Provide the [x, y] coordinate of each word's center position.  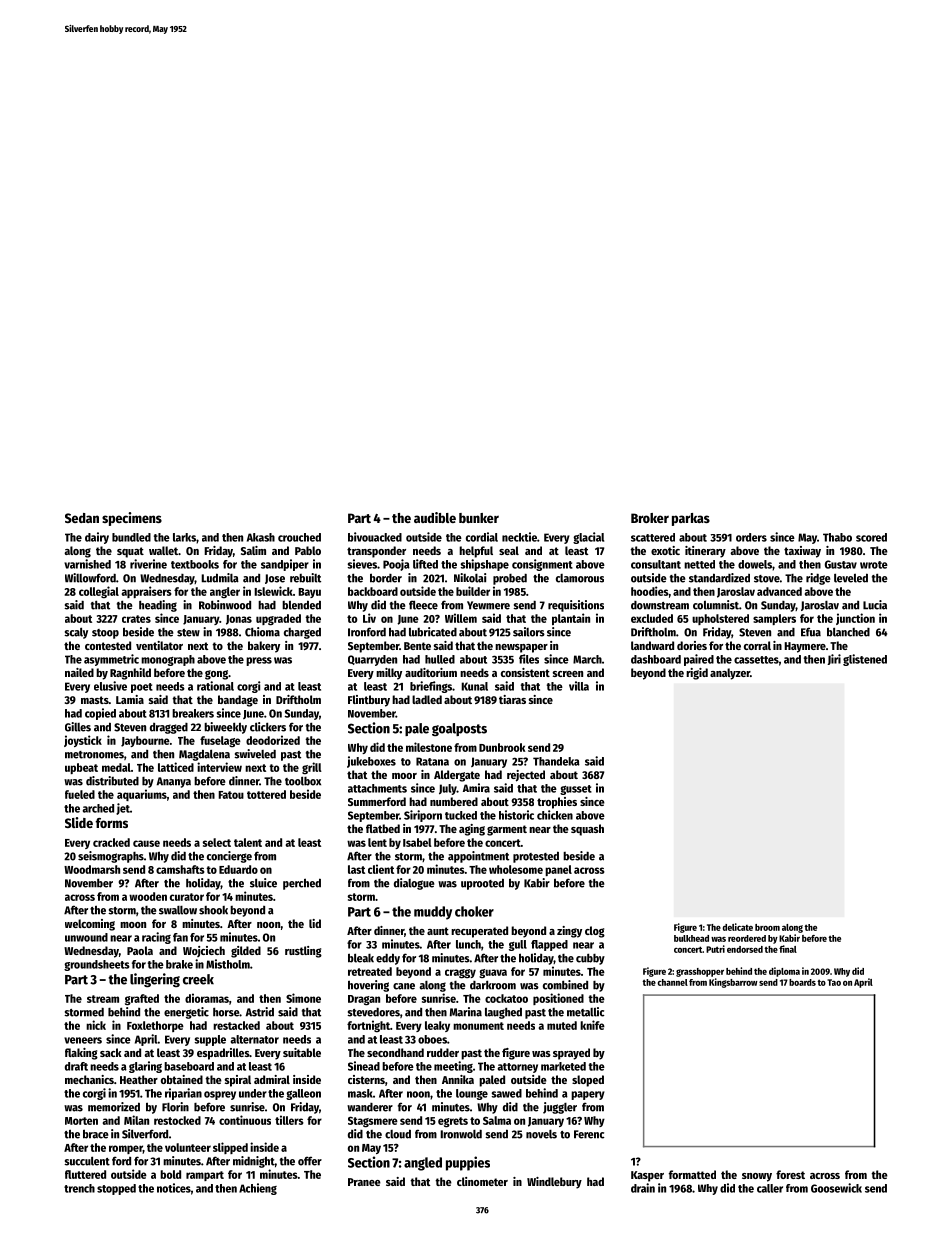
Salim [253, 550]
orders [751, 537]
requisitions [576, 606]
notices [174, 1188]
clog [595, 932]
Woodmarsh [92, 869]
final [788, 949]
